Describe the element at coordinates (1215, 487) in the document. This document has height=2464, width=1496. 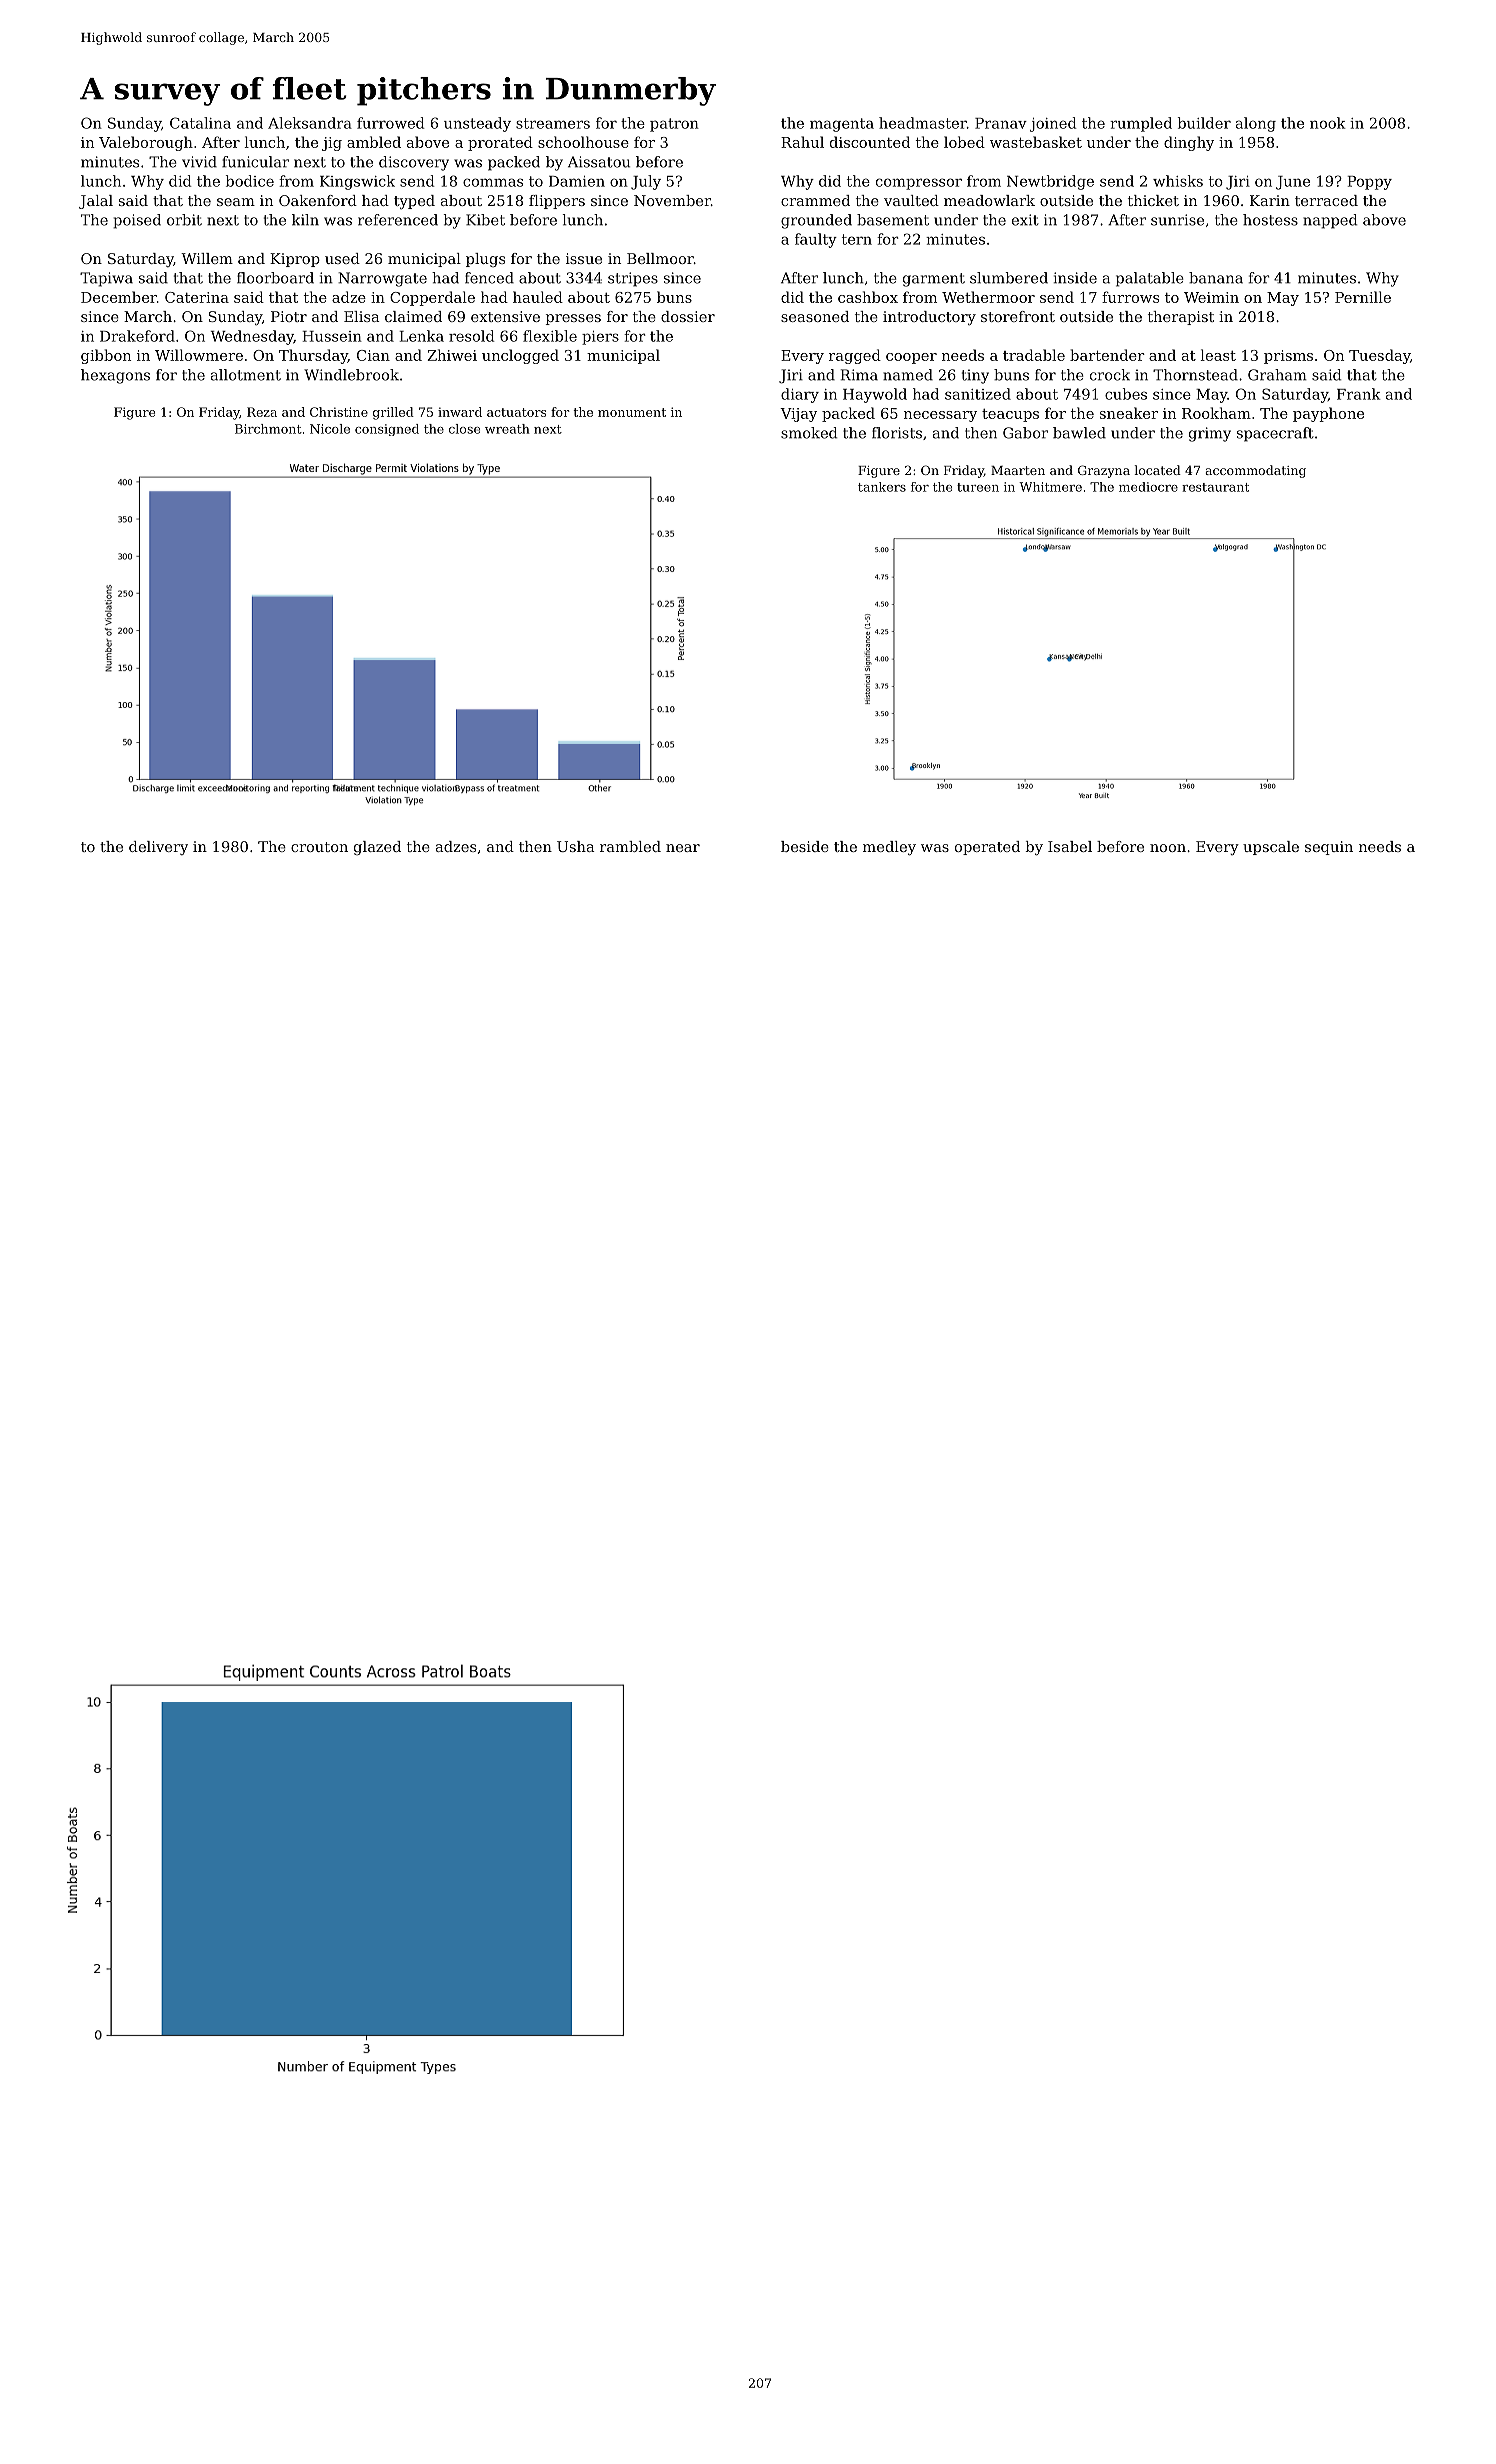
I see `restaurant` at that location.
